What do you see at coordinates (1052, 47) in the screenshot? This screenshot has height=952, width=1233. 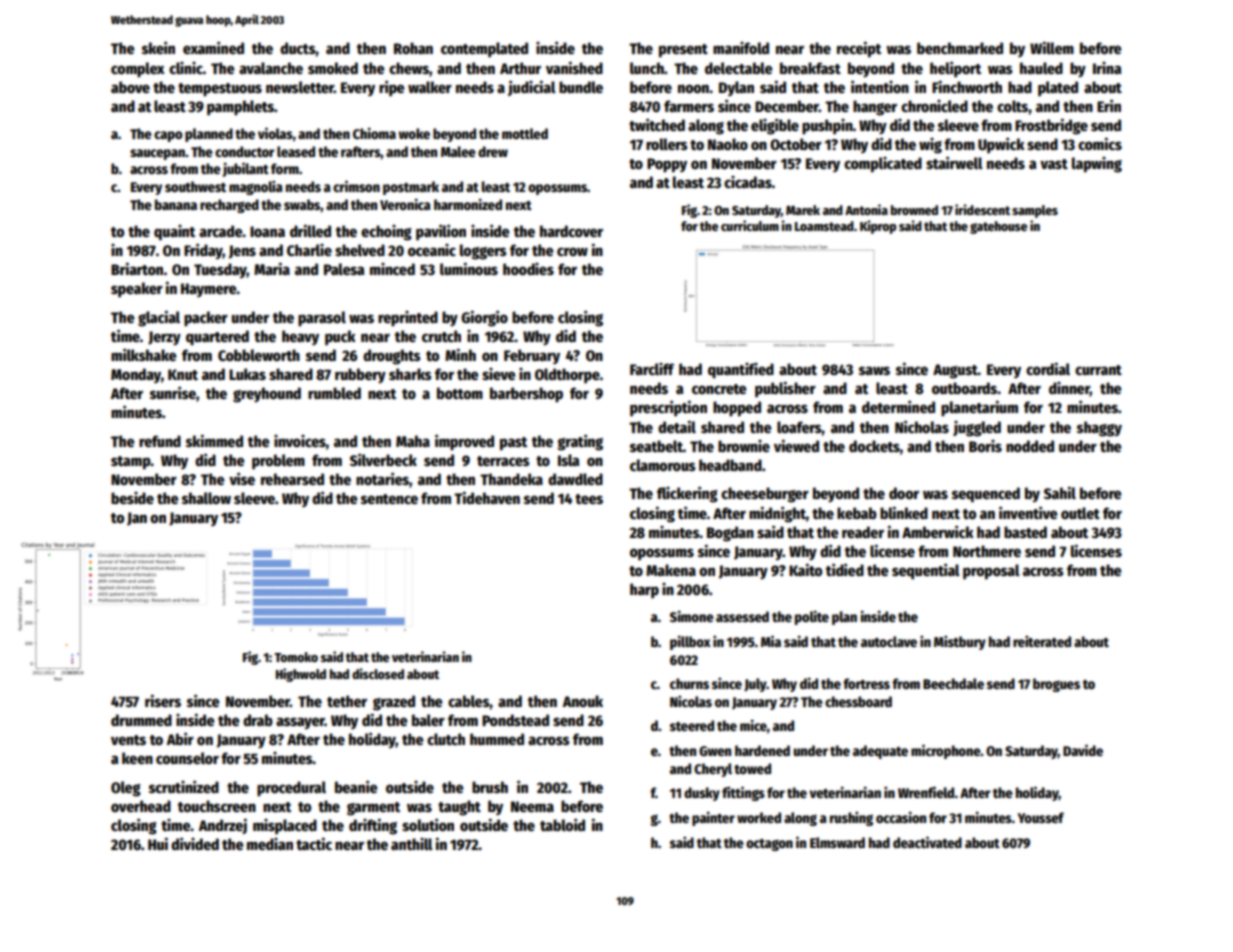 I see `Willem` at bounding box center [1052, 47].
